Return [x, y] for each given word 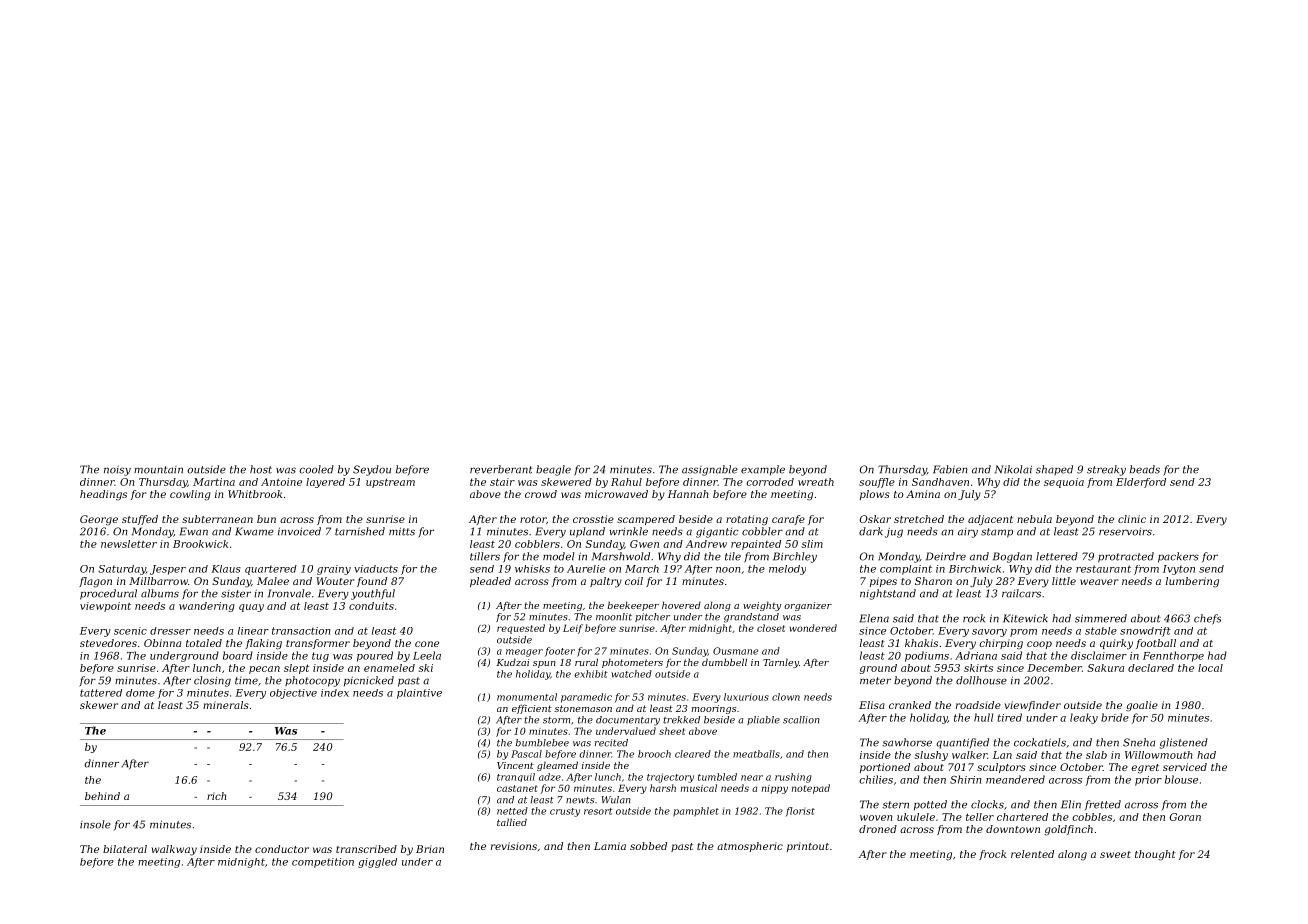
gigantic [717, 532]
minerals [226, 705]
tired [1009, 717]
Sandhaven [940, 482]
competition [323, 863]
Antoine [281, 482]
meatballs [756, 754]
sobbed [648, 846]
